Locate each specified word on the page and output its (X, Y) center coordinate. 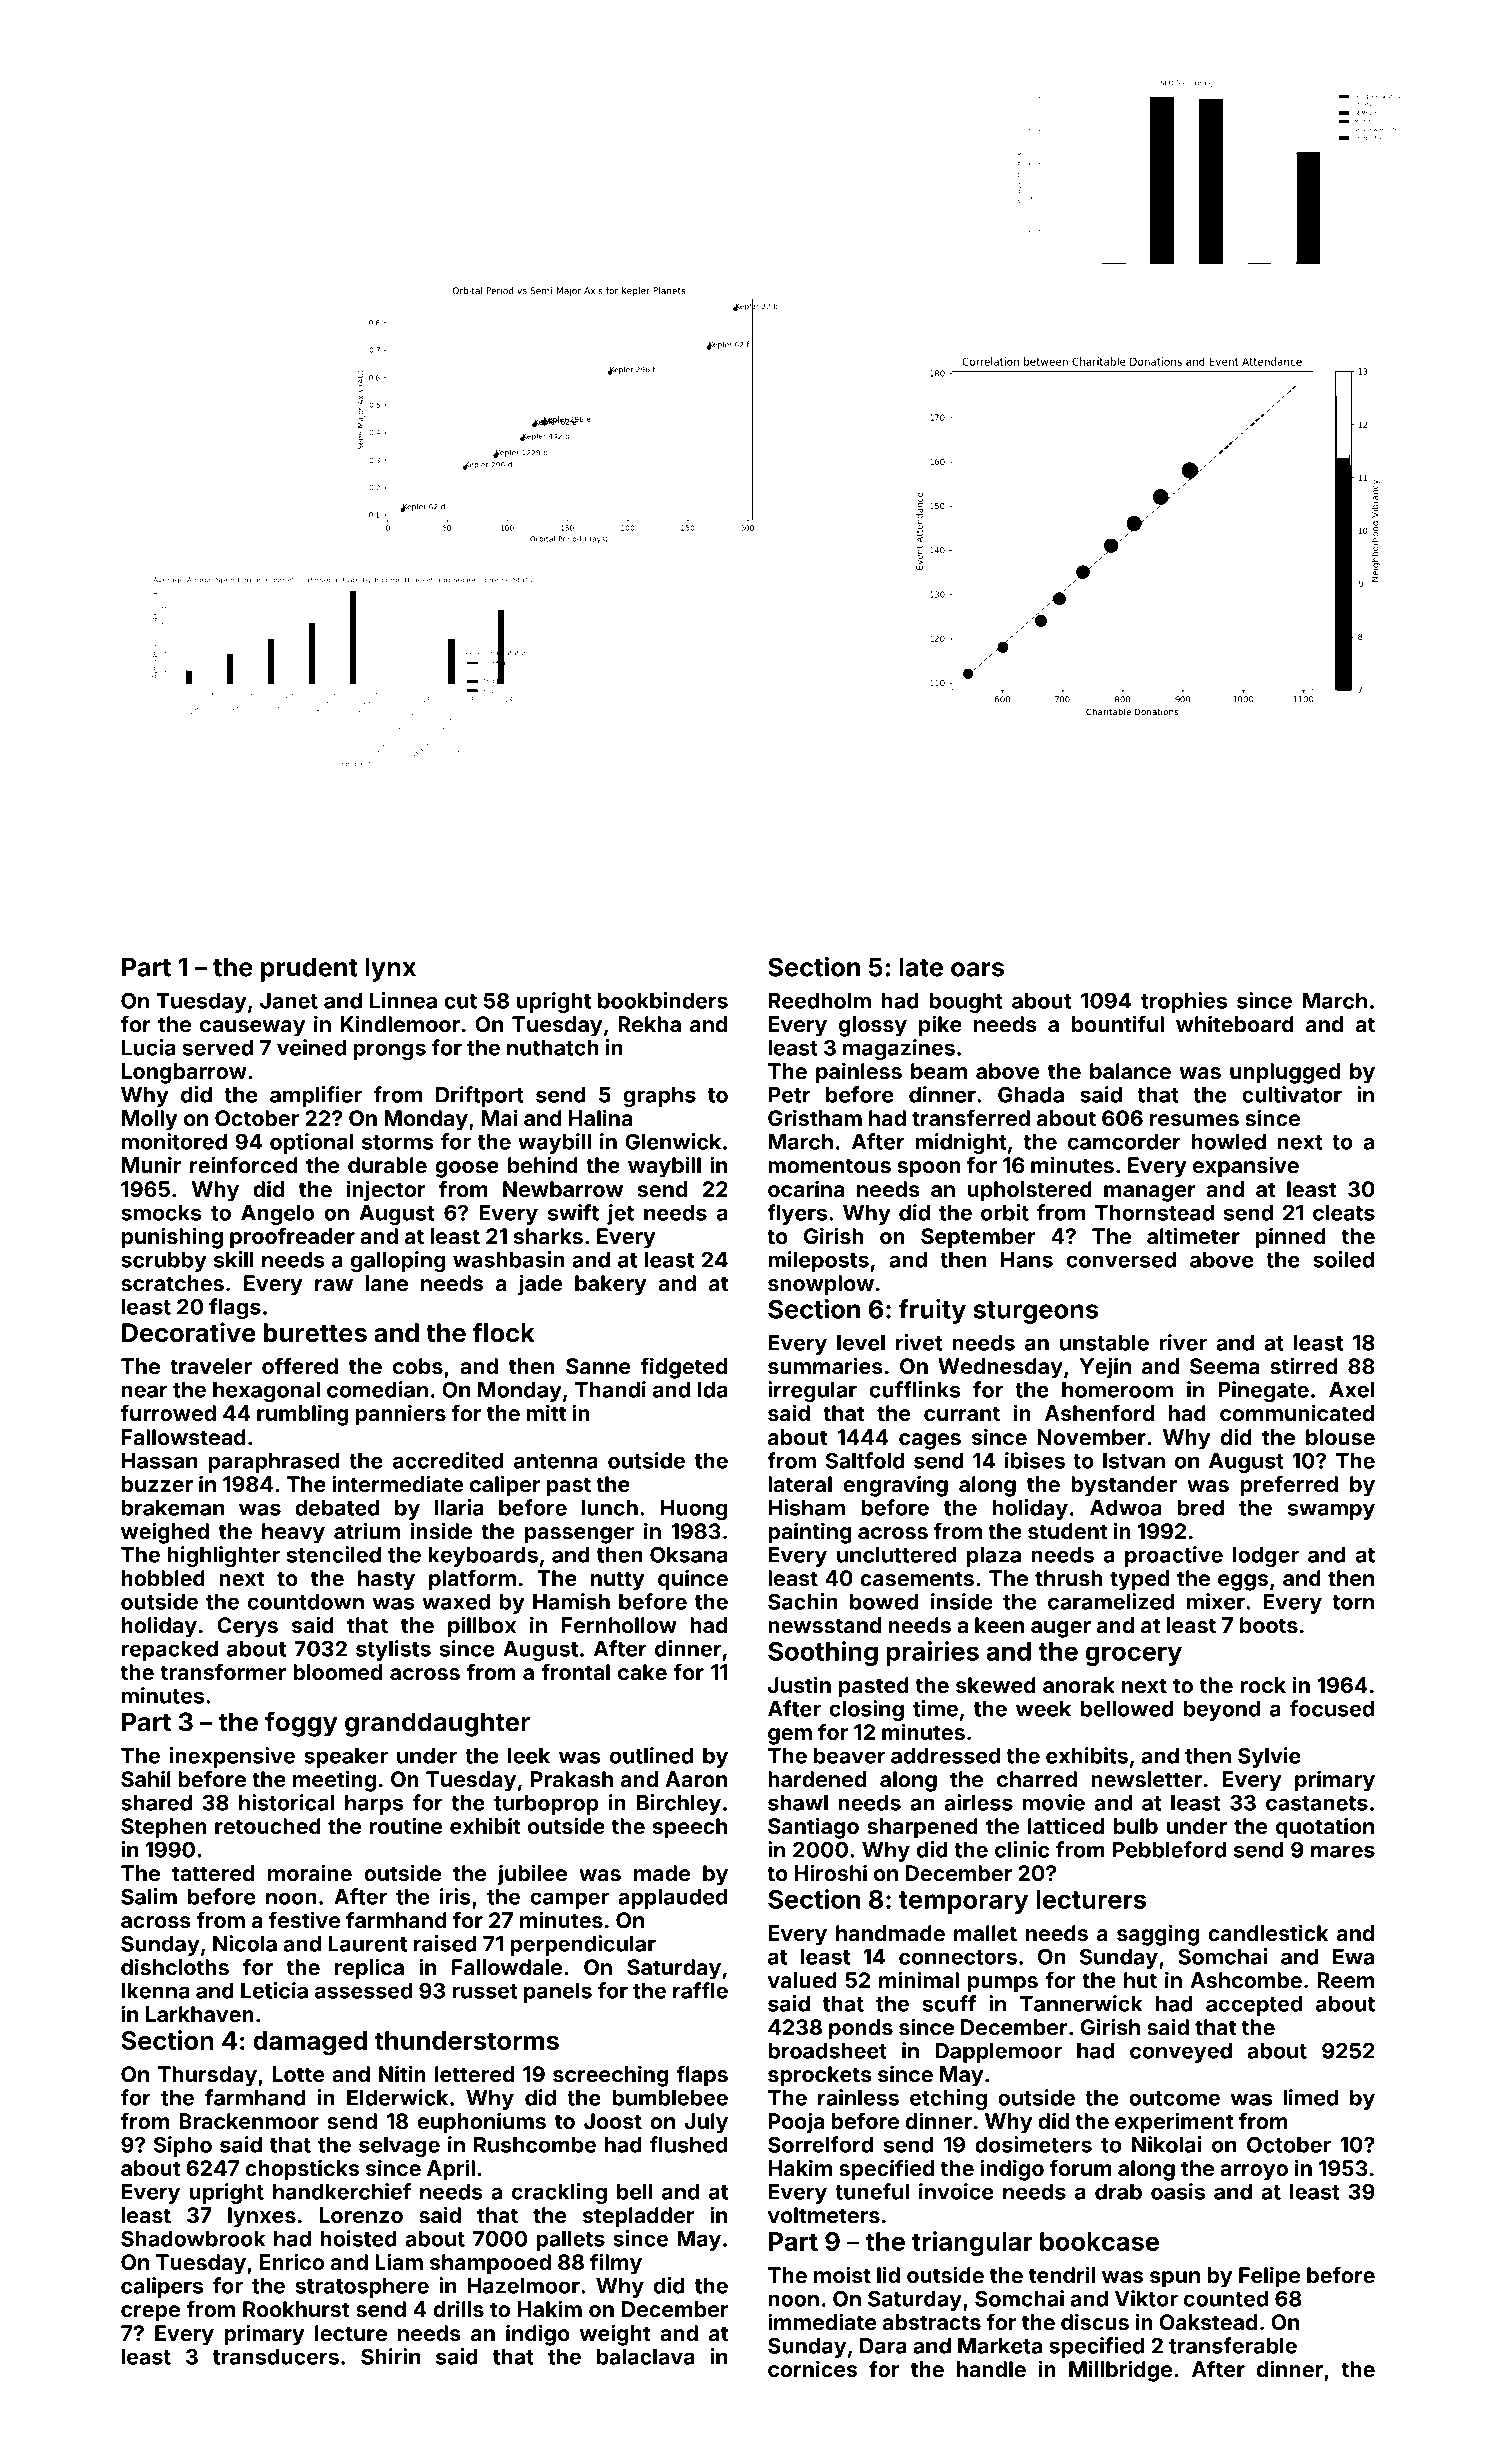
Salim (149, 1896)
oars (977, 969)
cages (930, 1441)
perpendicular (583, 1945)
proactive (1174, 1556)
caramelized (1111, 1601)
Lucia (149, 1047)
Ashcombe (1246, 1980)
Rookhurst (296, 2309)
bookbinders (663, 1000)
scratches (172, 1283)
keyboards (483, 1557)
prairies (932, 1653)
